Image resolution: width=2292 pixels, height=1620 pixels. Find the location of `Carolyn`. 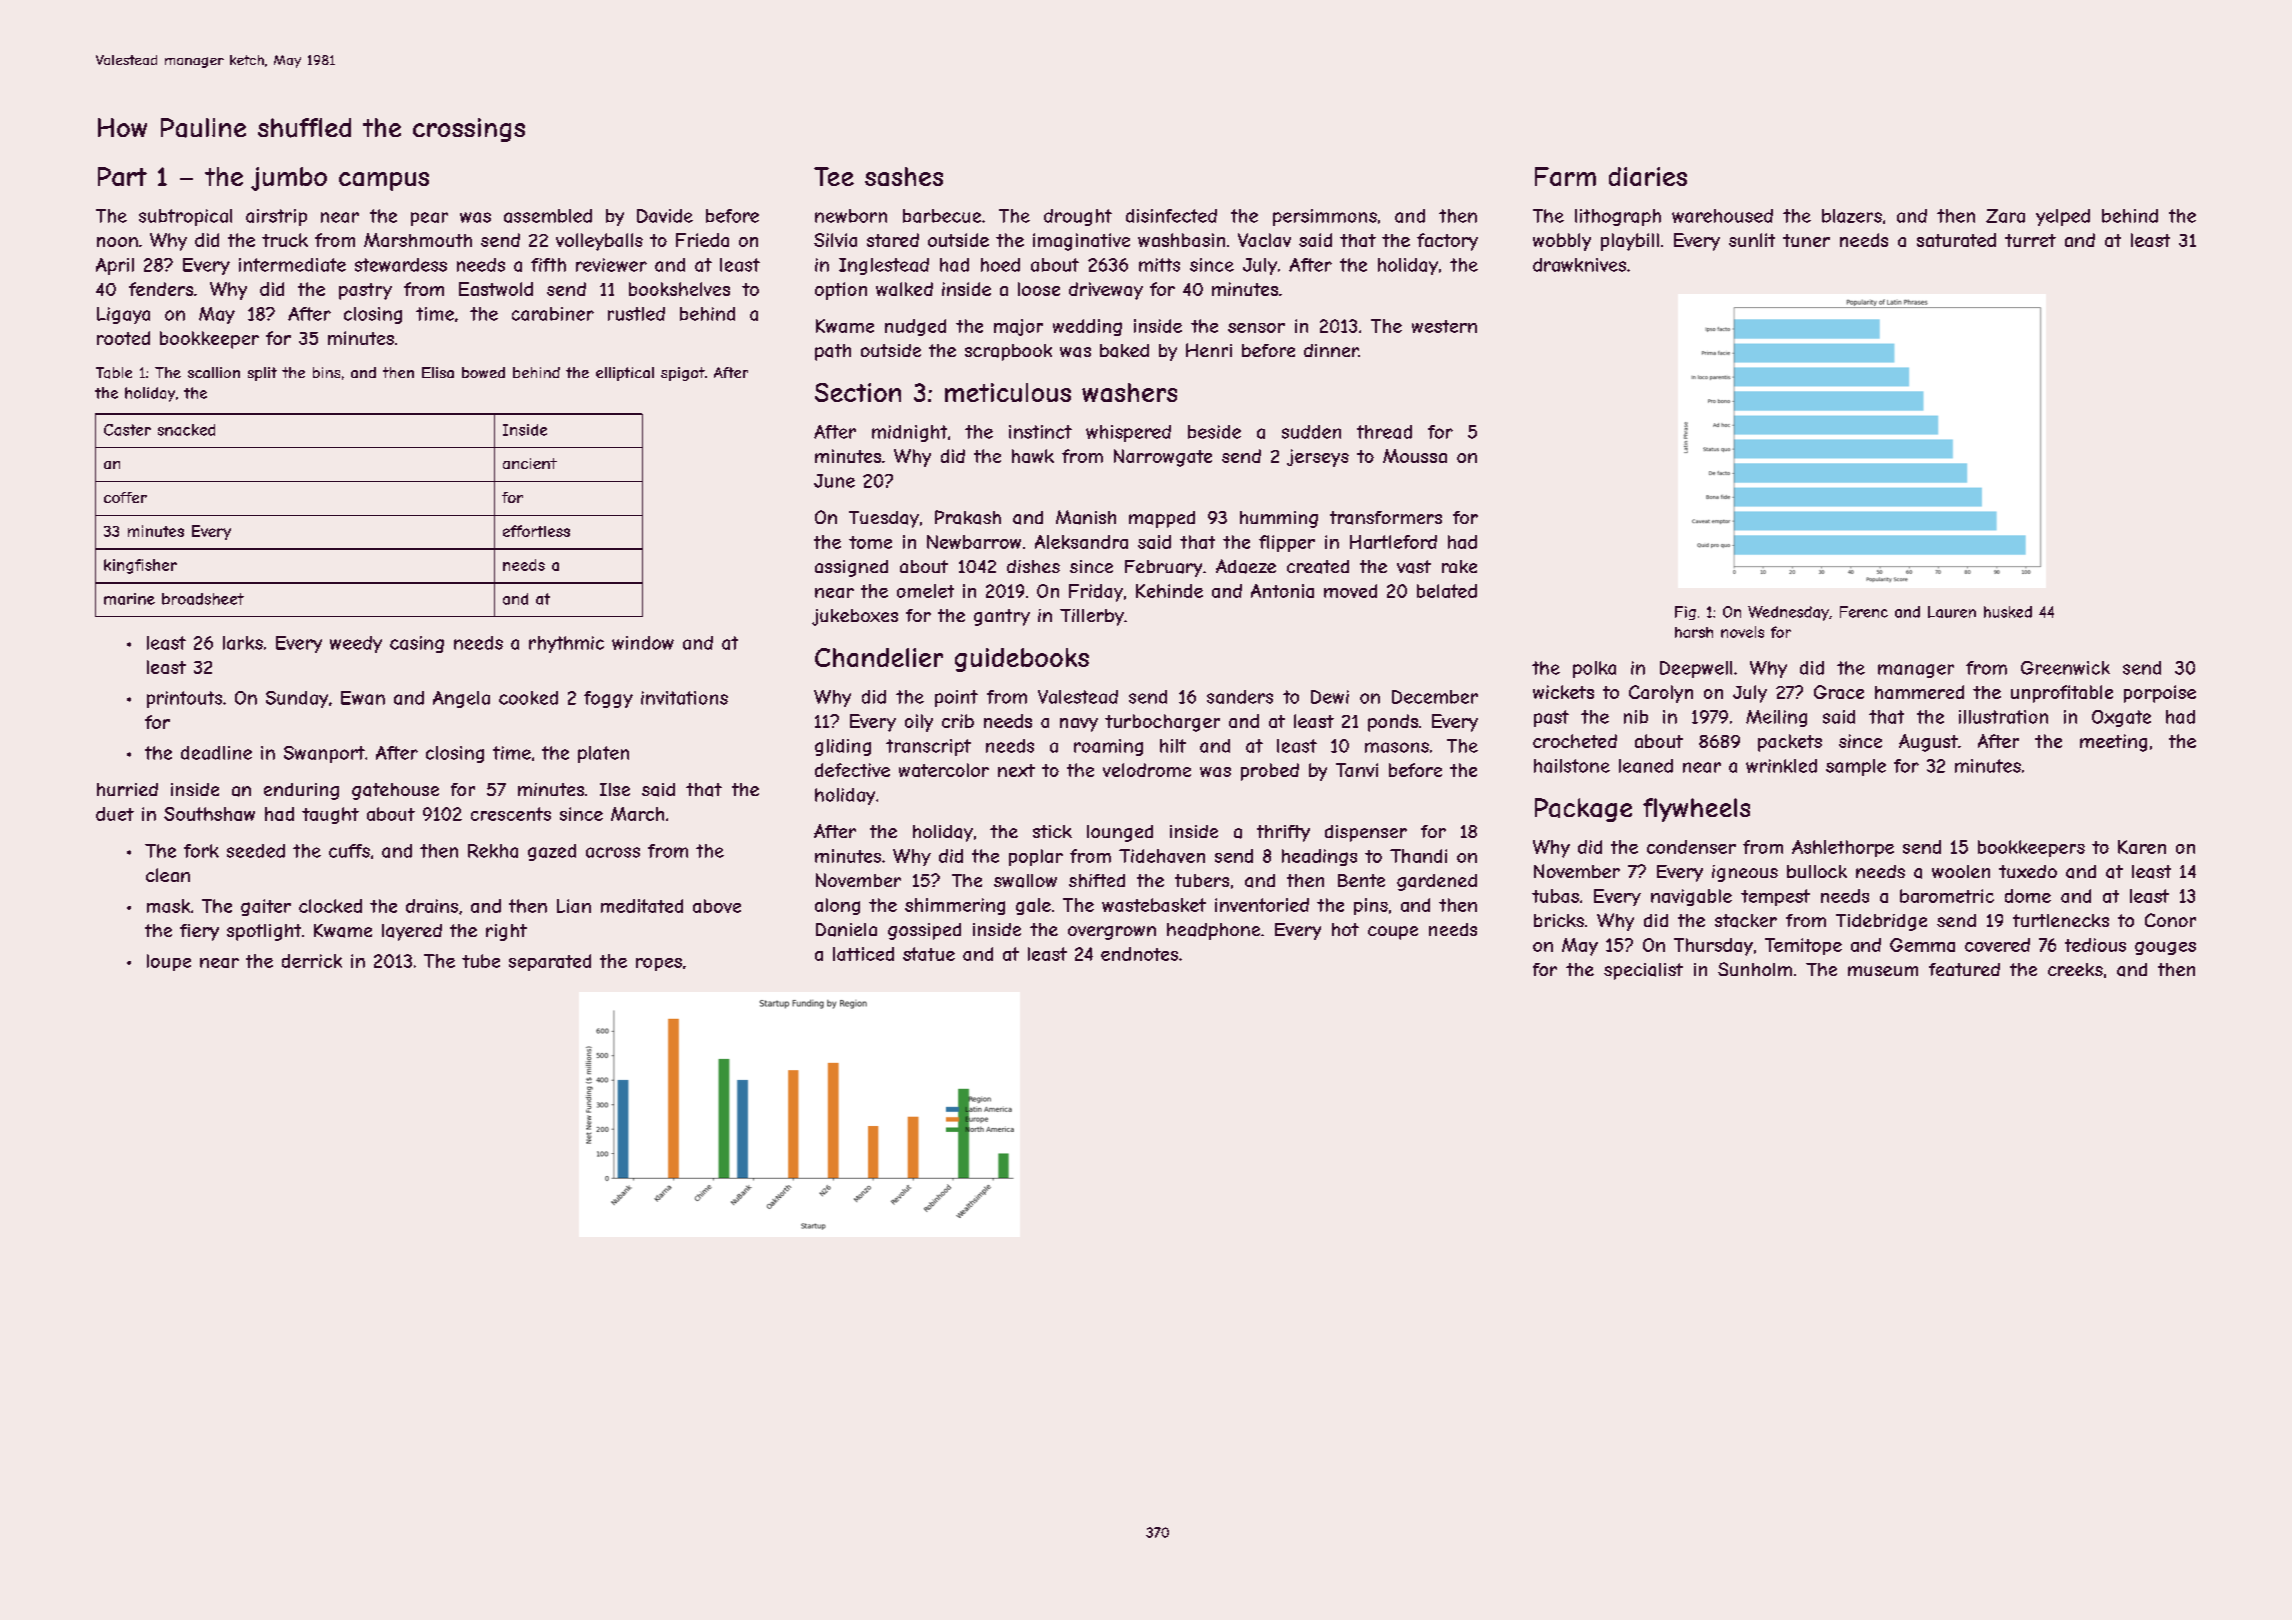

Carolyn is located at coordinates (1661, 694).
